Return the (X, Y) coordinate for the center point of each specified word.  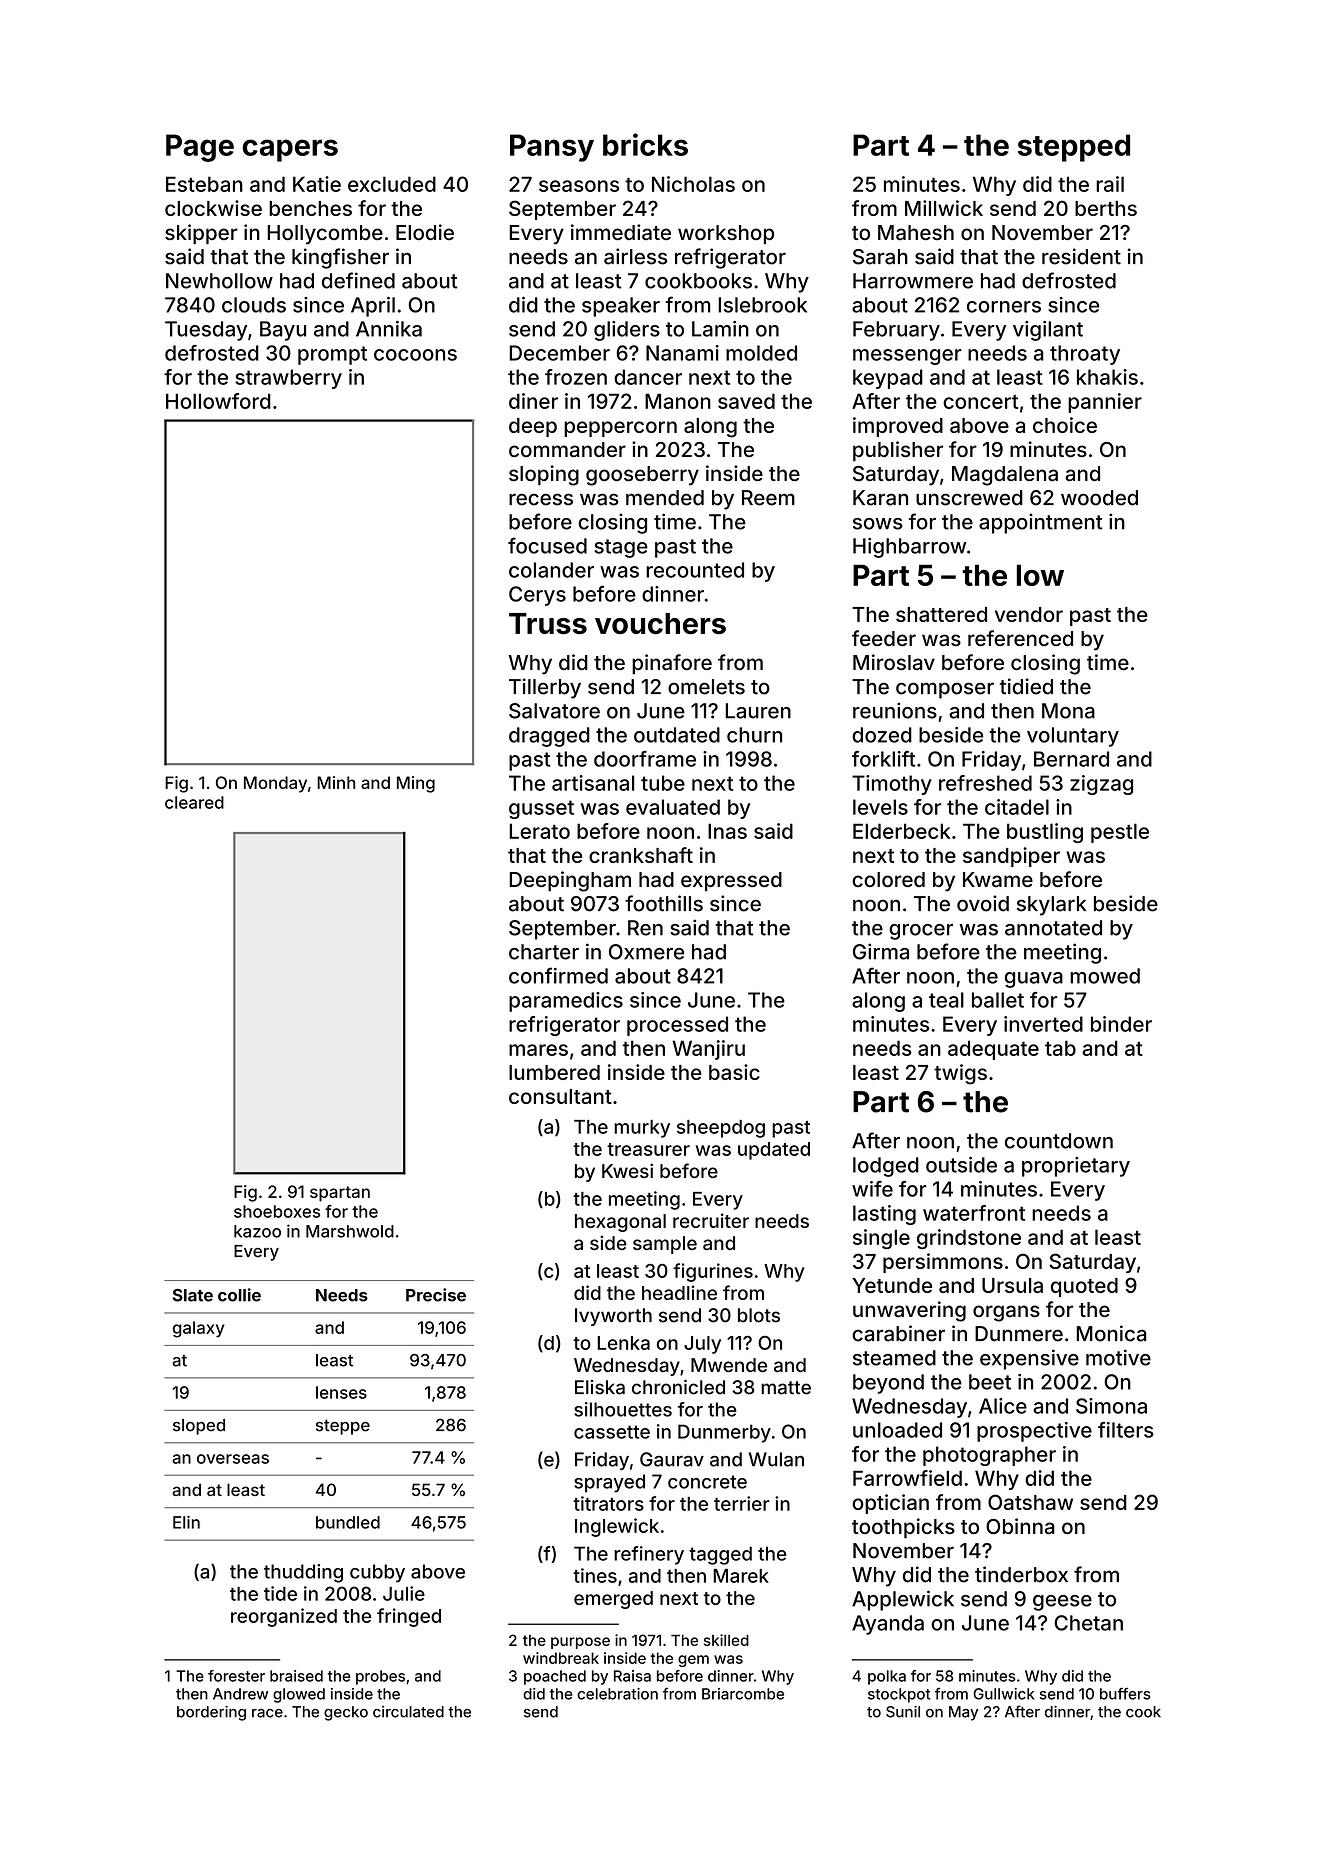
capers (290, 150)
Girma (881, 951)
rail (1110, 184)
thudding (303, 1573)
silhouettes (623, 1409)
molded (761, 353)
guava (1034, 980)
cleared (194, 802)
